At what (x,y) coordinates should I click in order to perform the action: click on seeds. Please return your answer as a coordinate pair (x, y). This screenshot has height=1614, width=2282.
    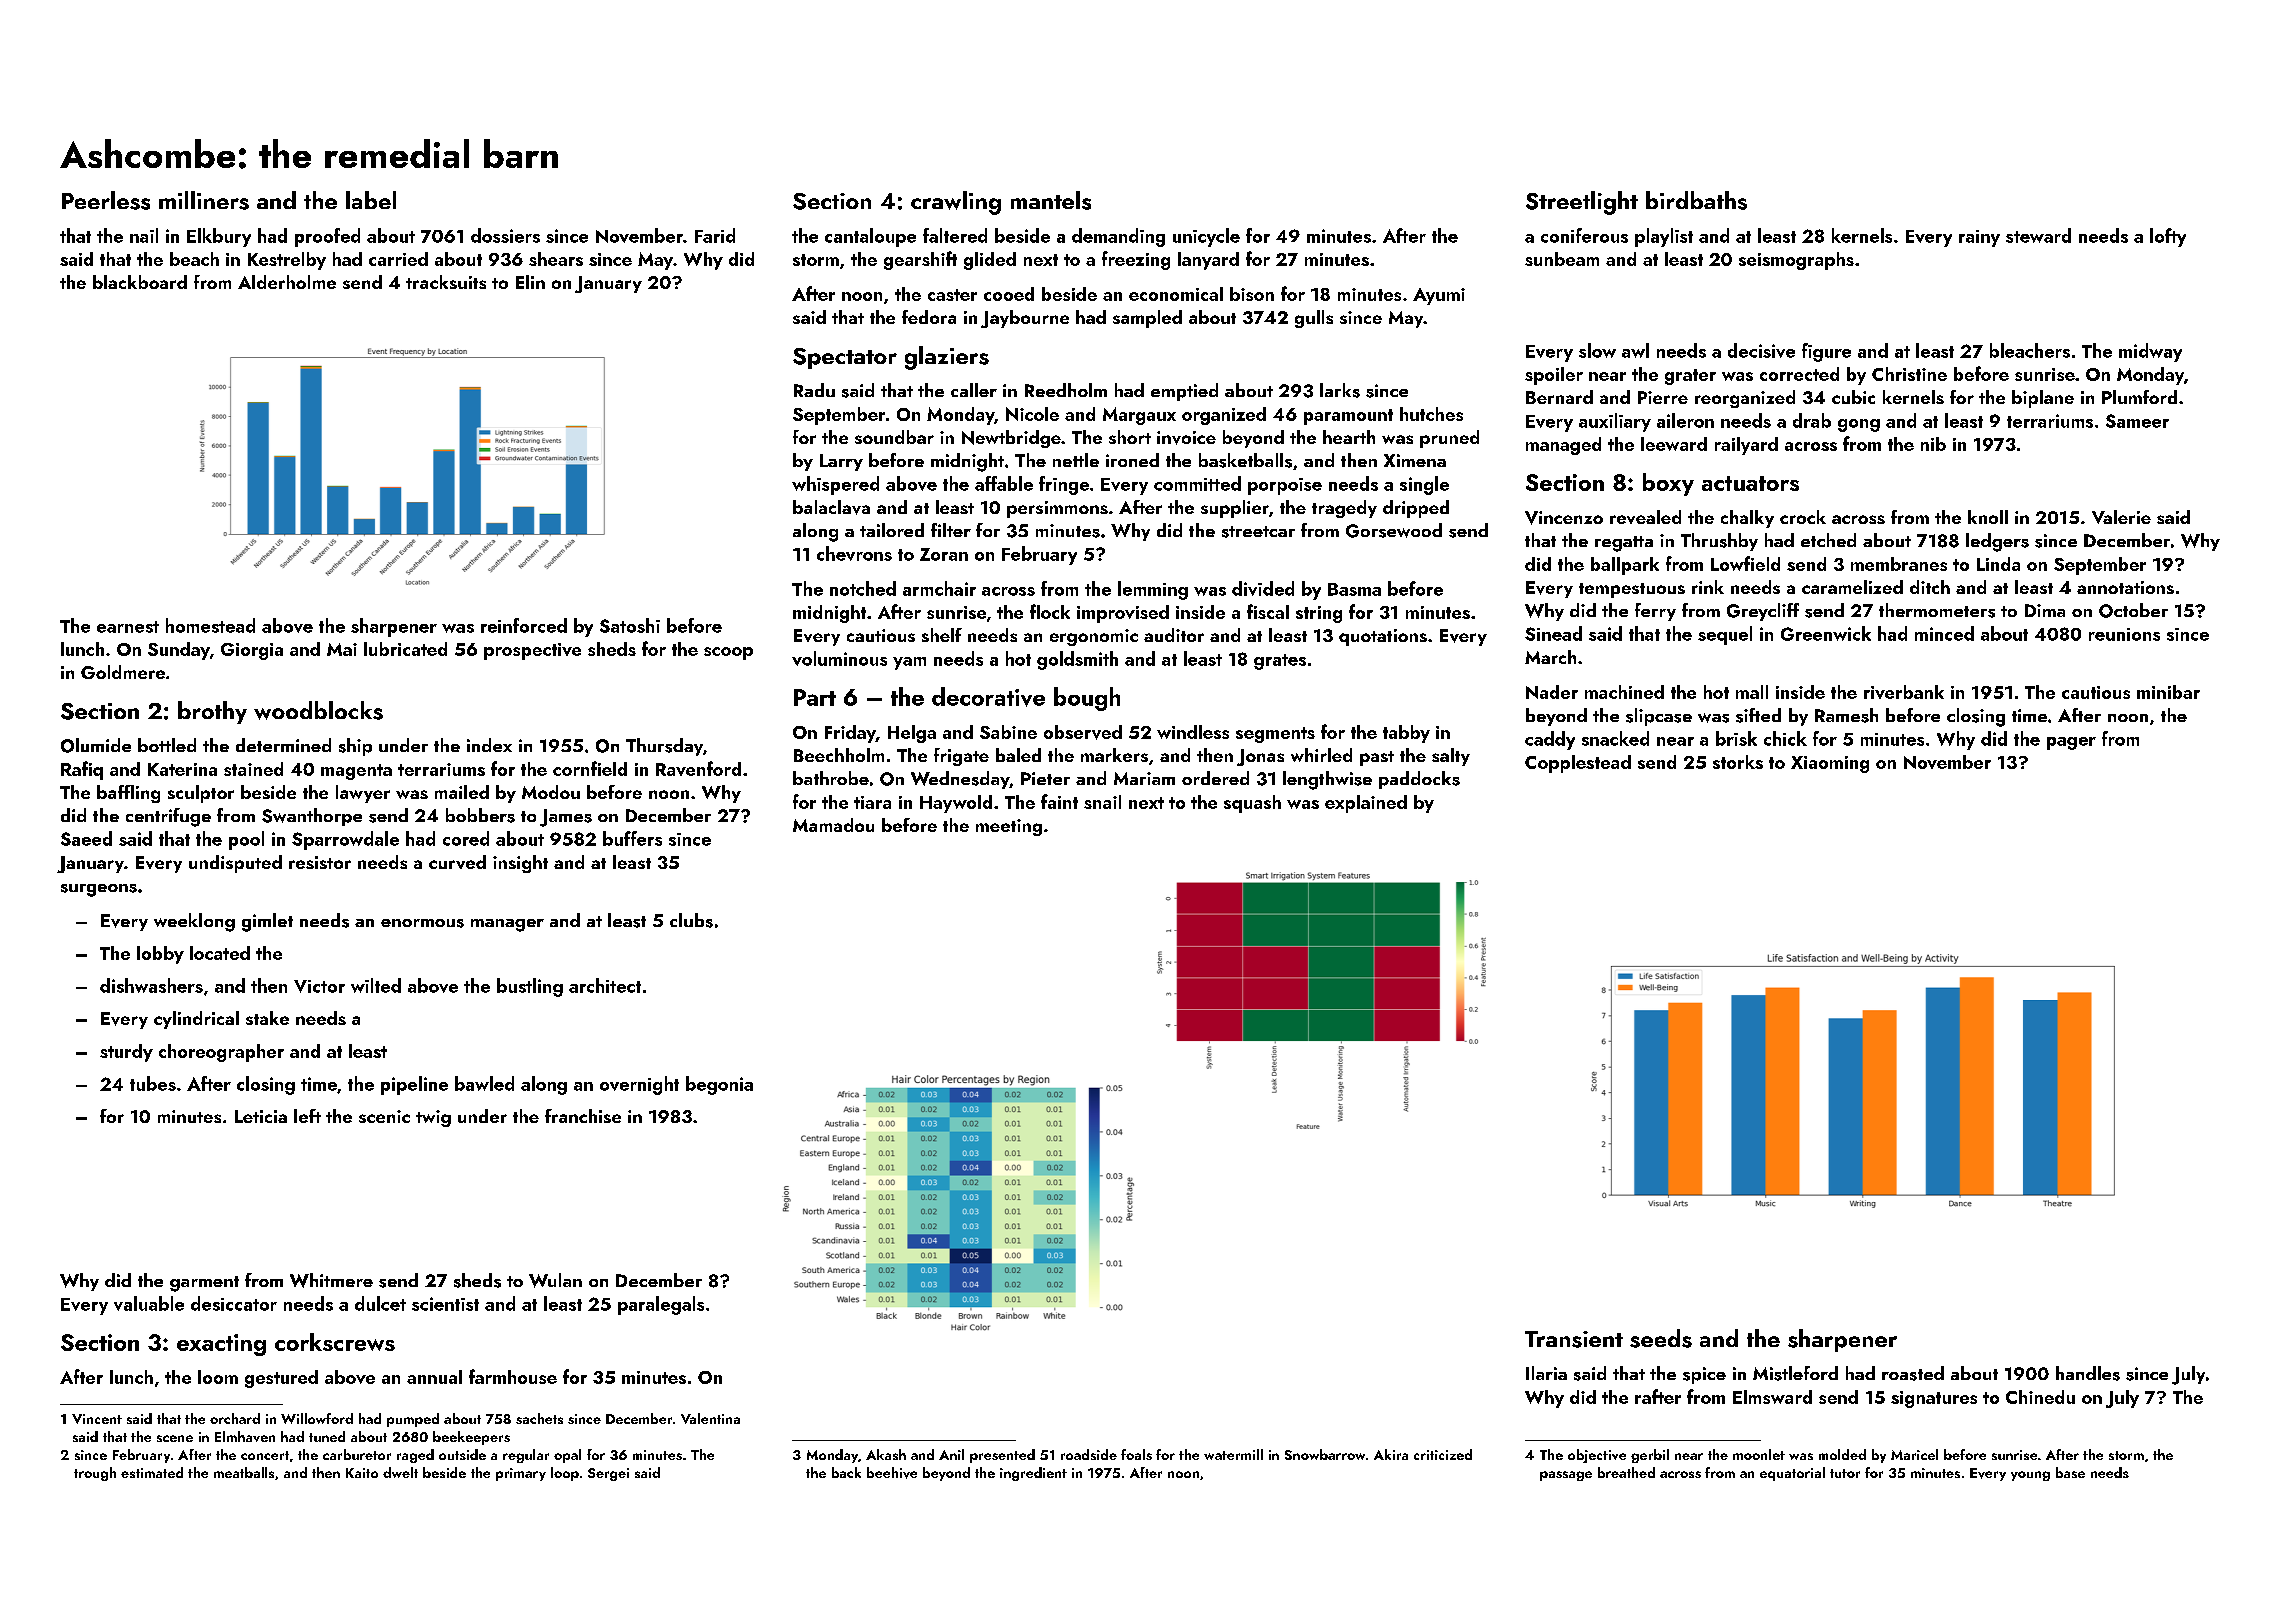
    Looking at the image, I should click on (1661, 1338).
